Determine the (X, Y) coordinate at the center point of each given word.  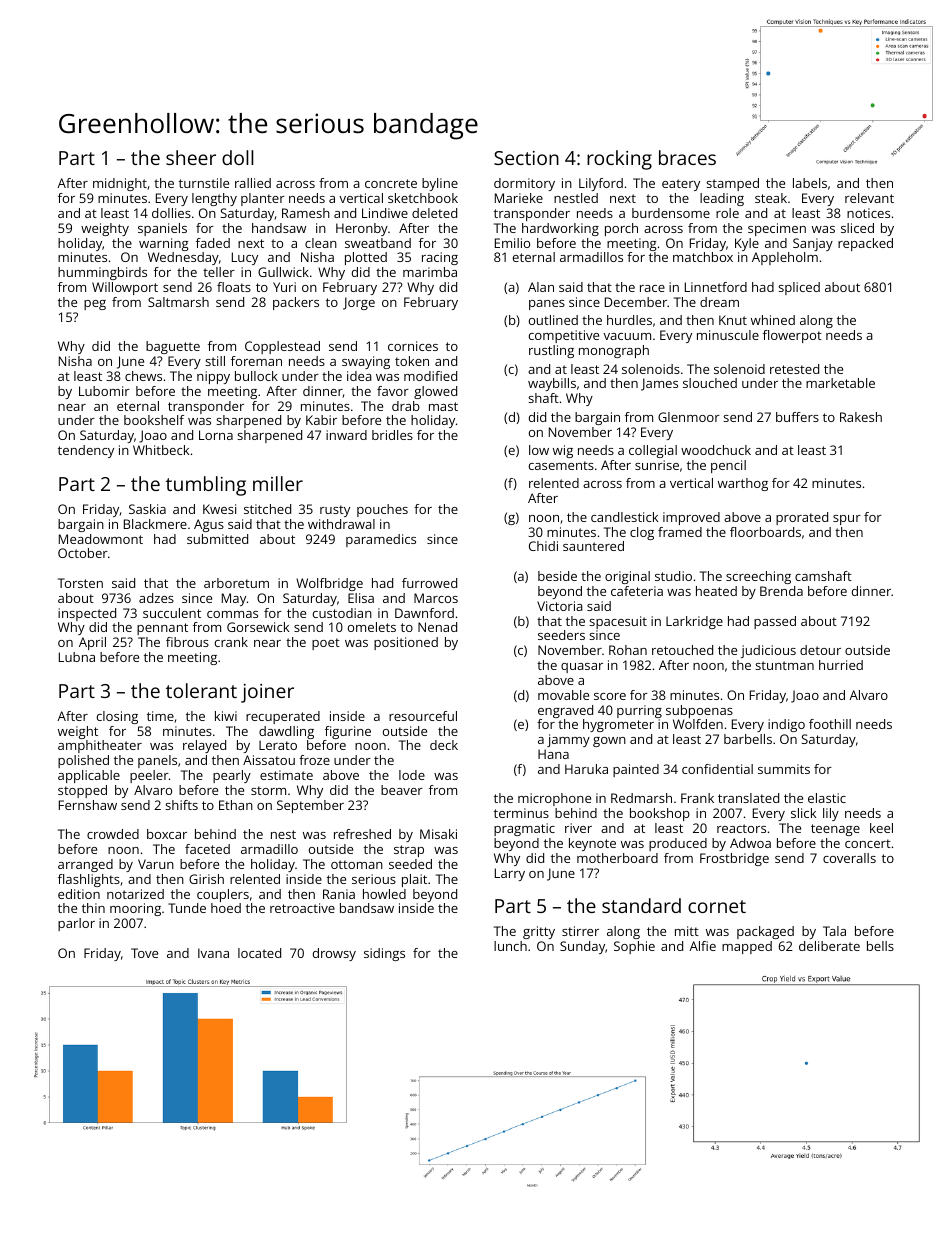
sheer (191, 157)
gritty (539, 932)
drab (406, 406)
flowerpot (792, 336)
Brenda (781, 591)
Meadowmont (101, 539)
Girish (206, 879)
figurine (348, 732)
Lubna (77, 657)
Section (526, 158)
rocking (619, 160)
